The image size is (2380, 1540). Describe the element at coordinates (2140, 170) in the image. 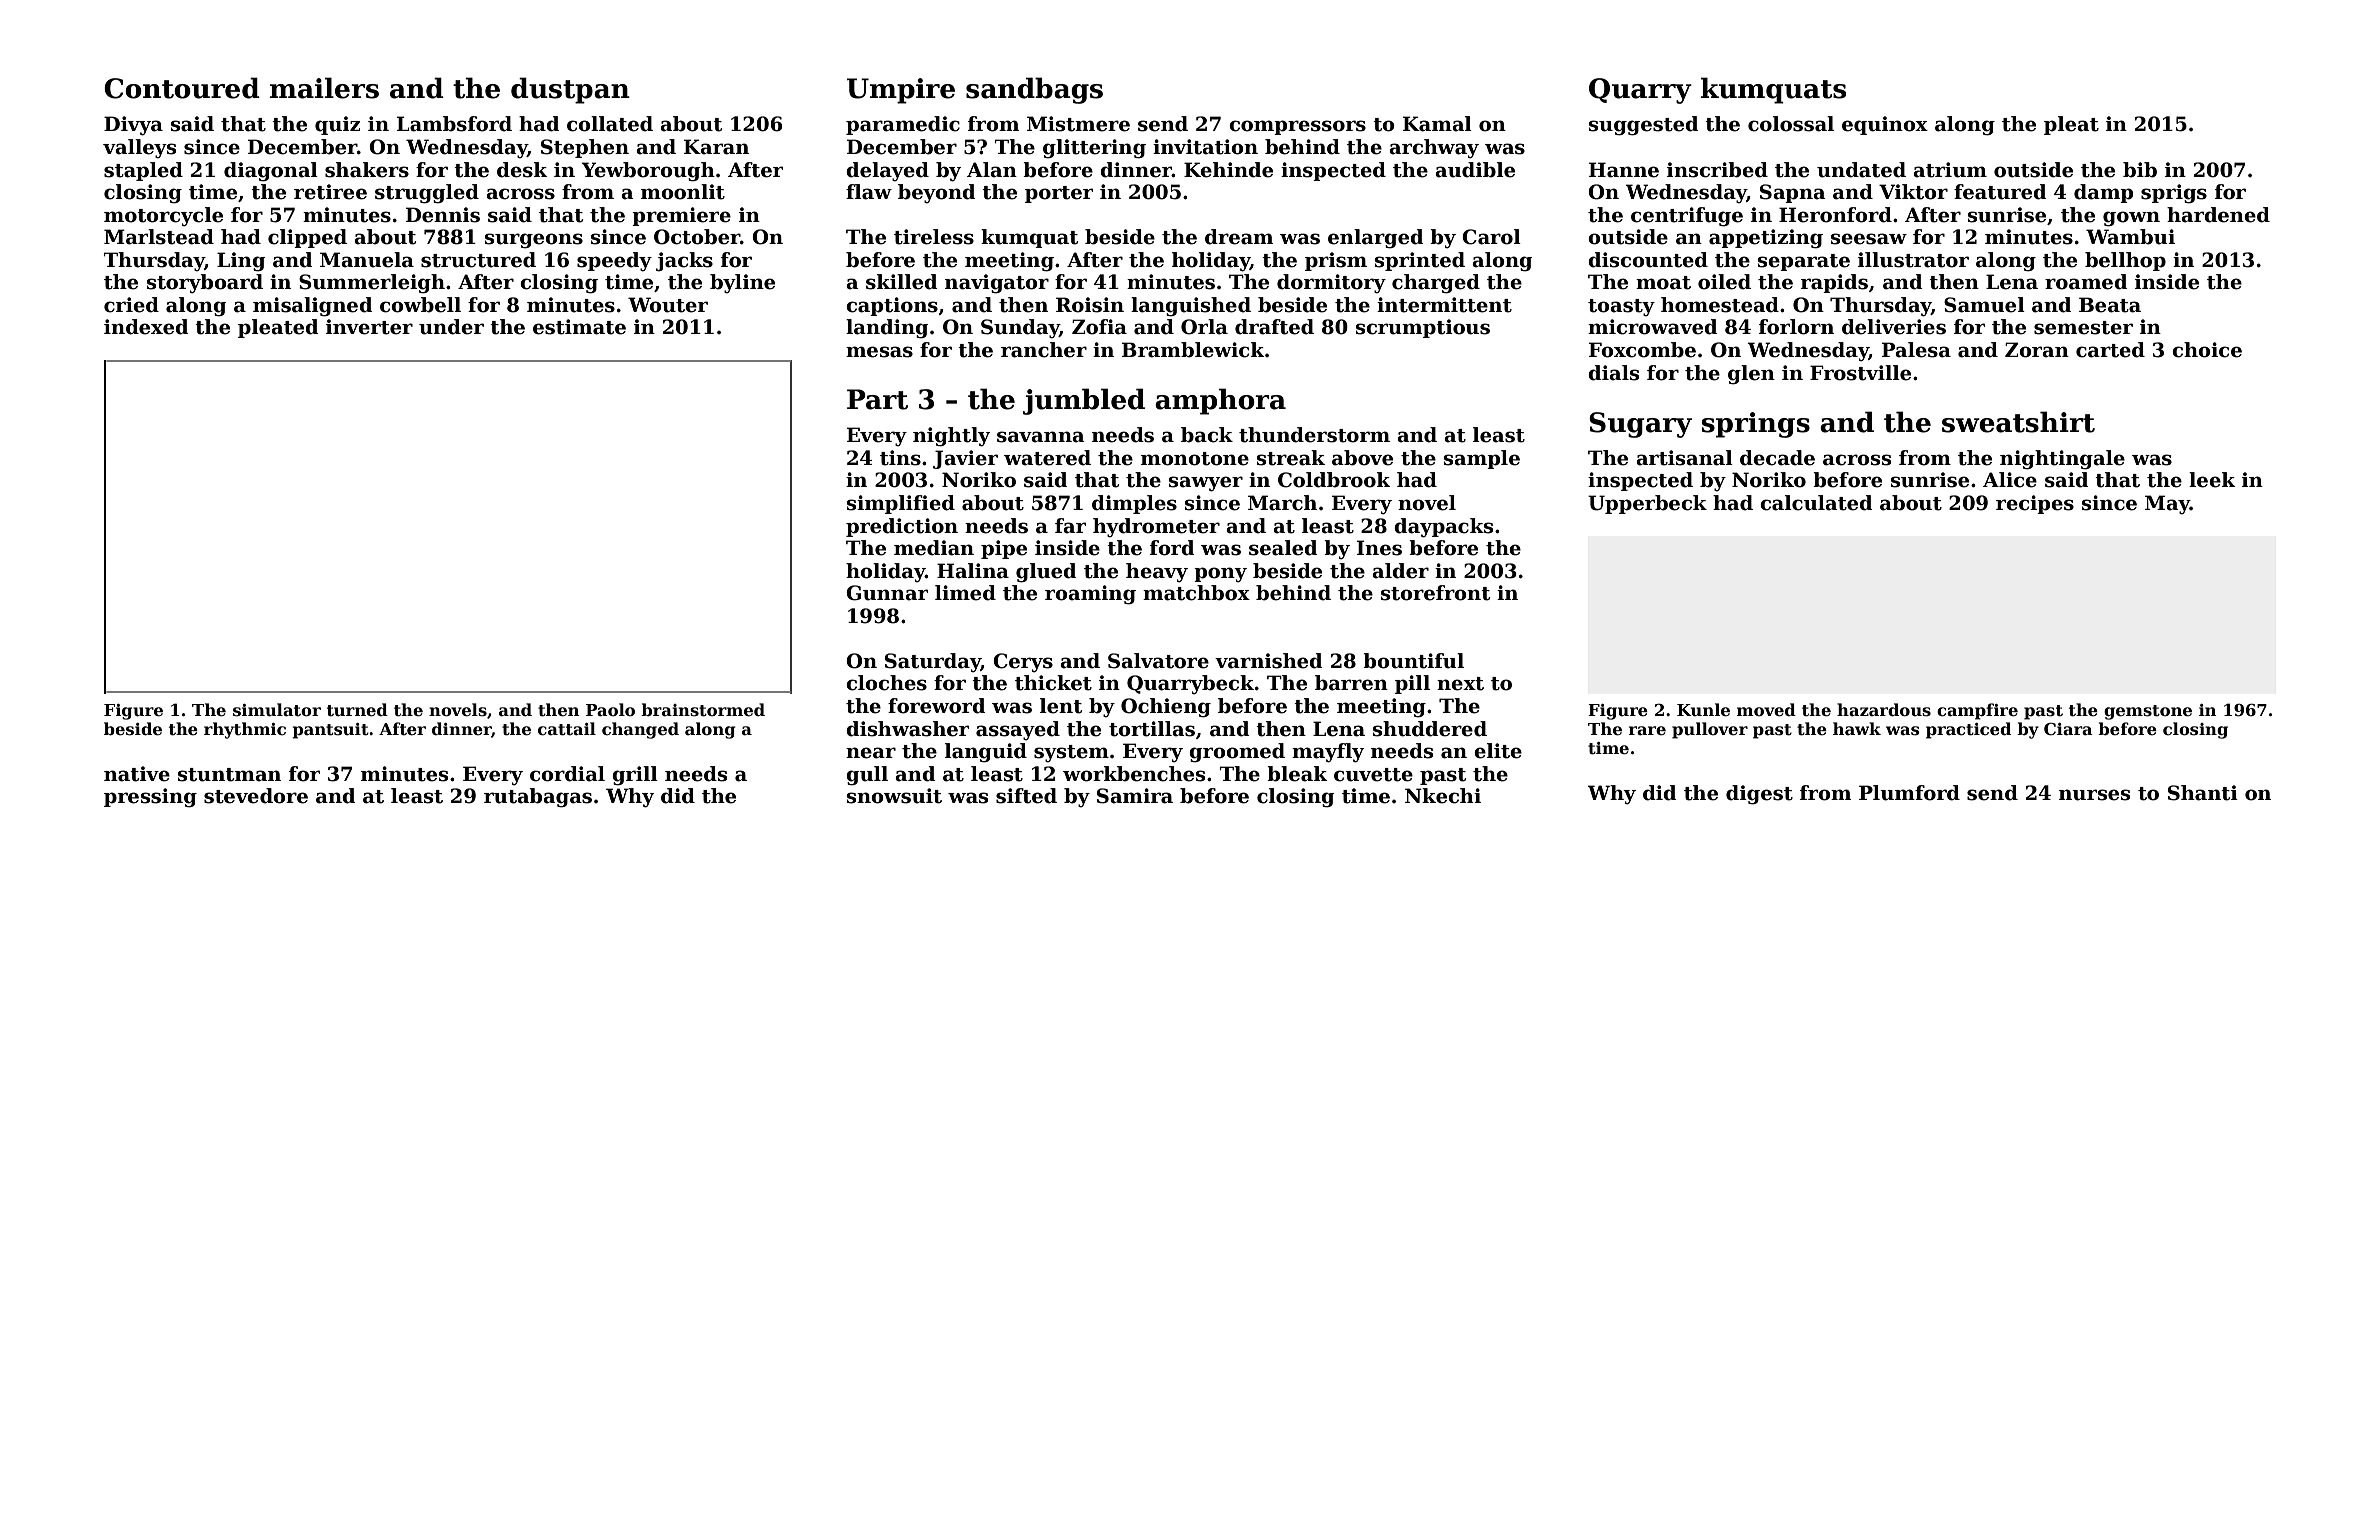

I see `bib` at that location.
